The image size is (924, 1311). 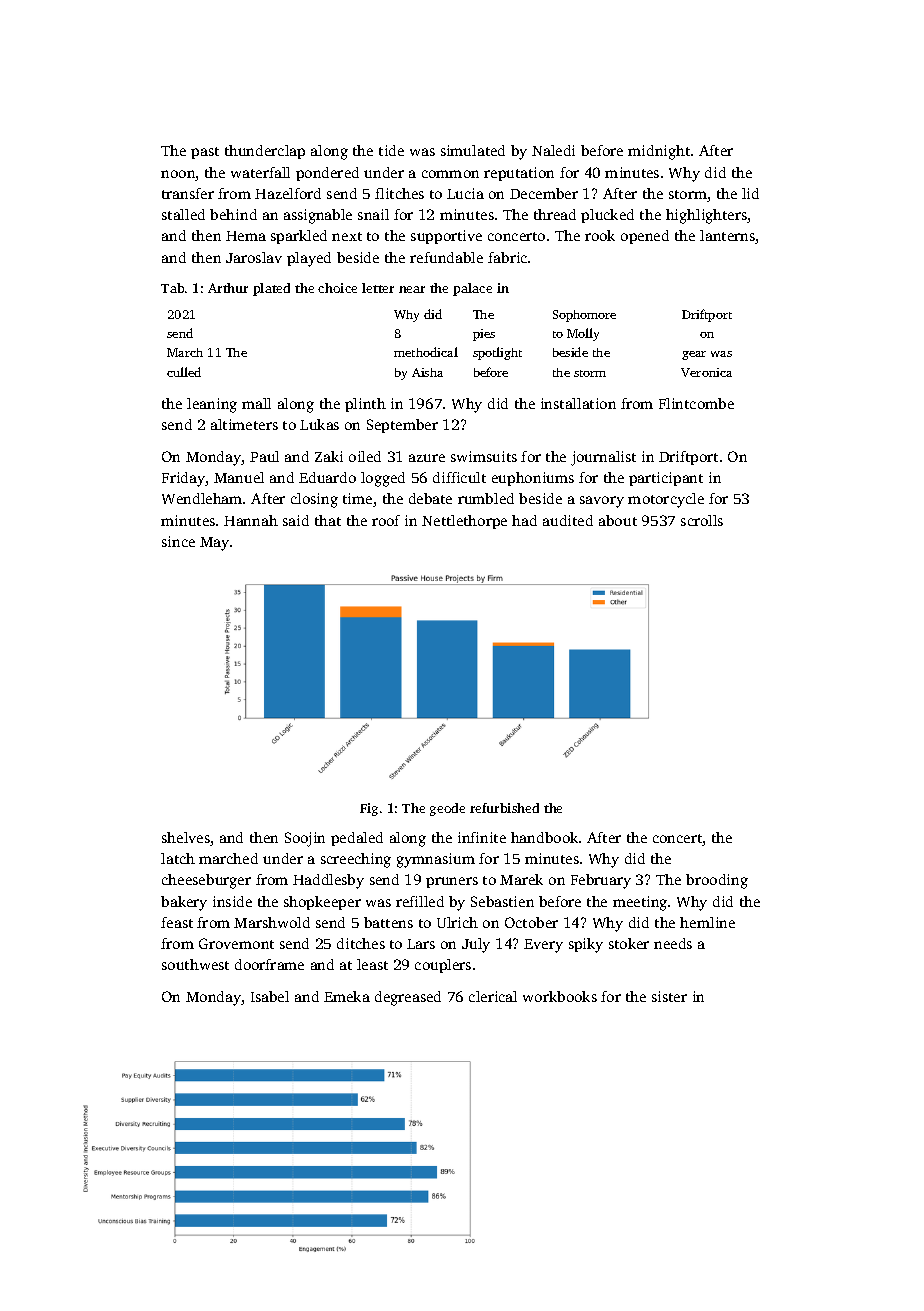 What do you see at coordinates (706, 372) in the document?
I see `Veronica` at bounding box center [706, 372].
